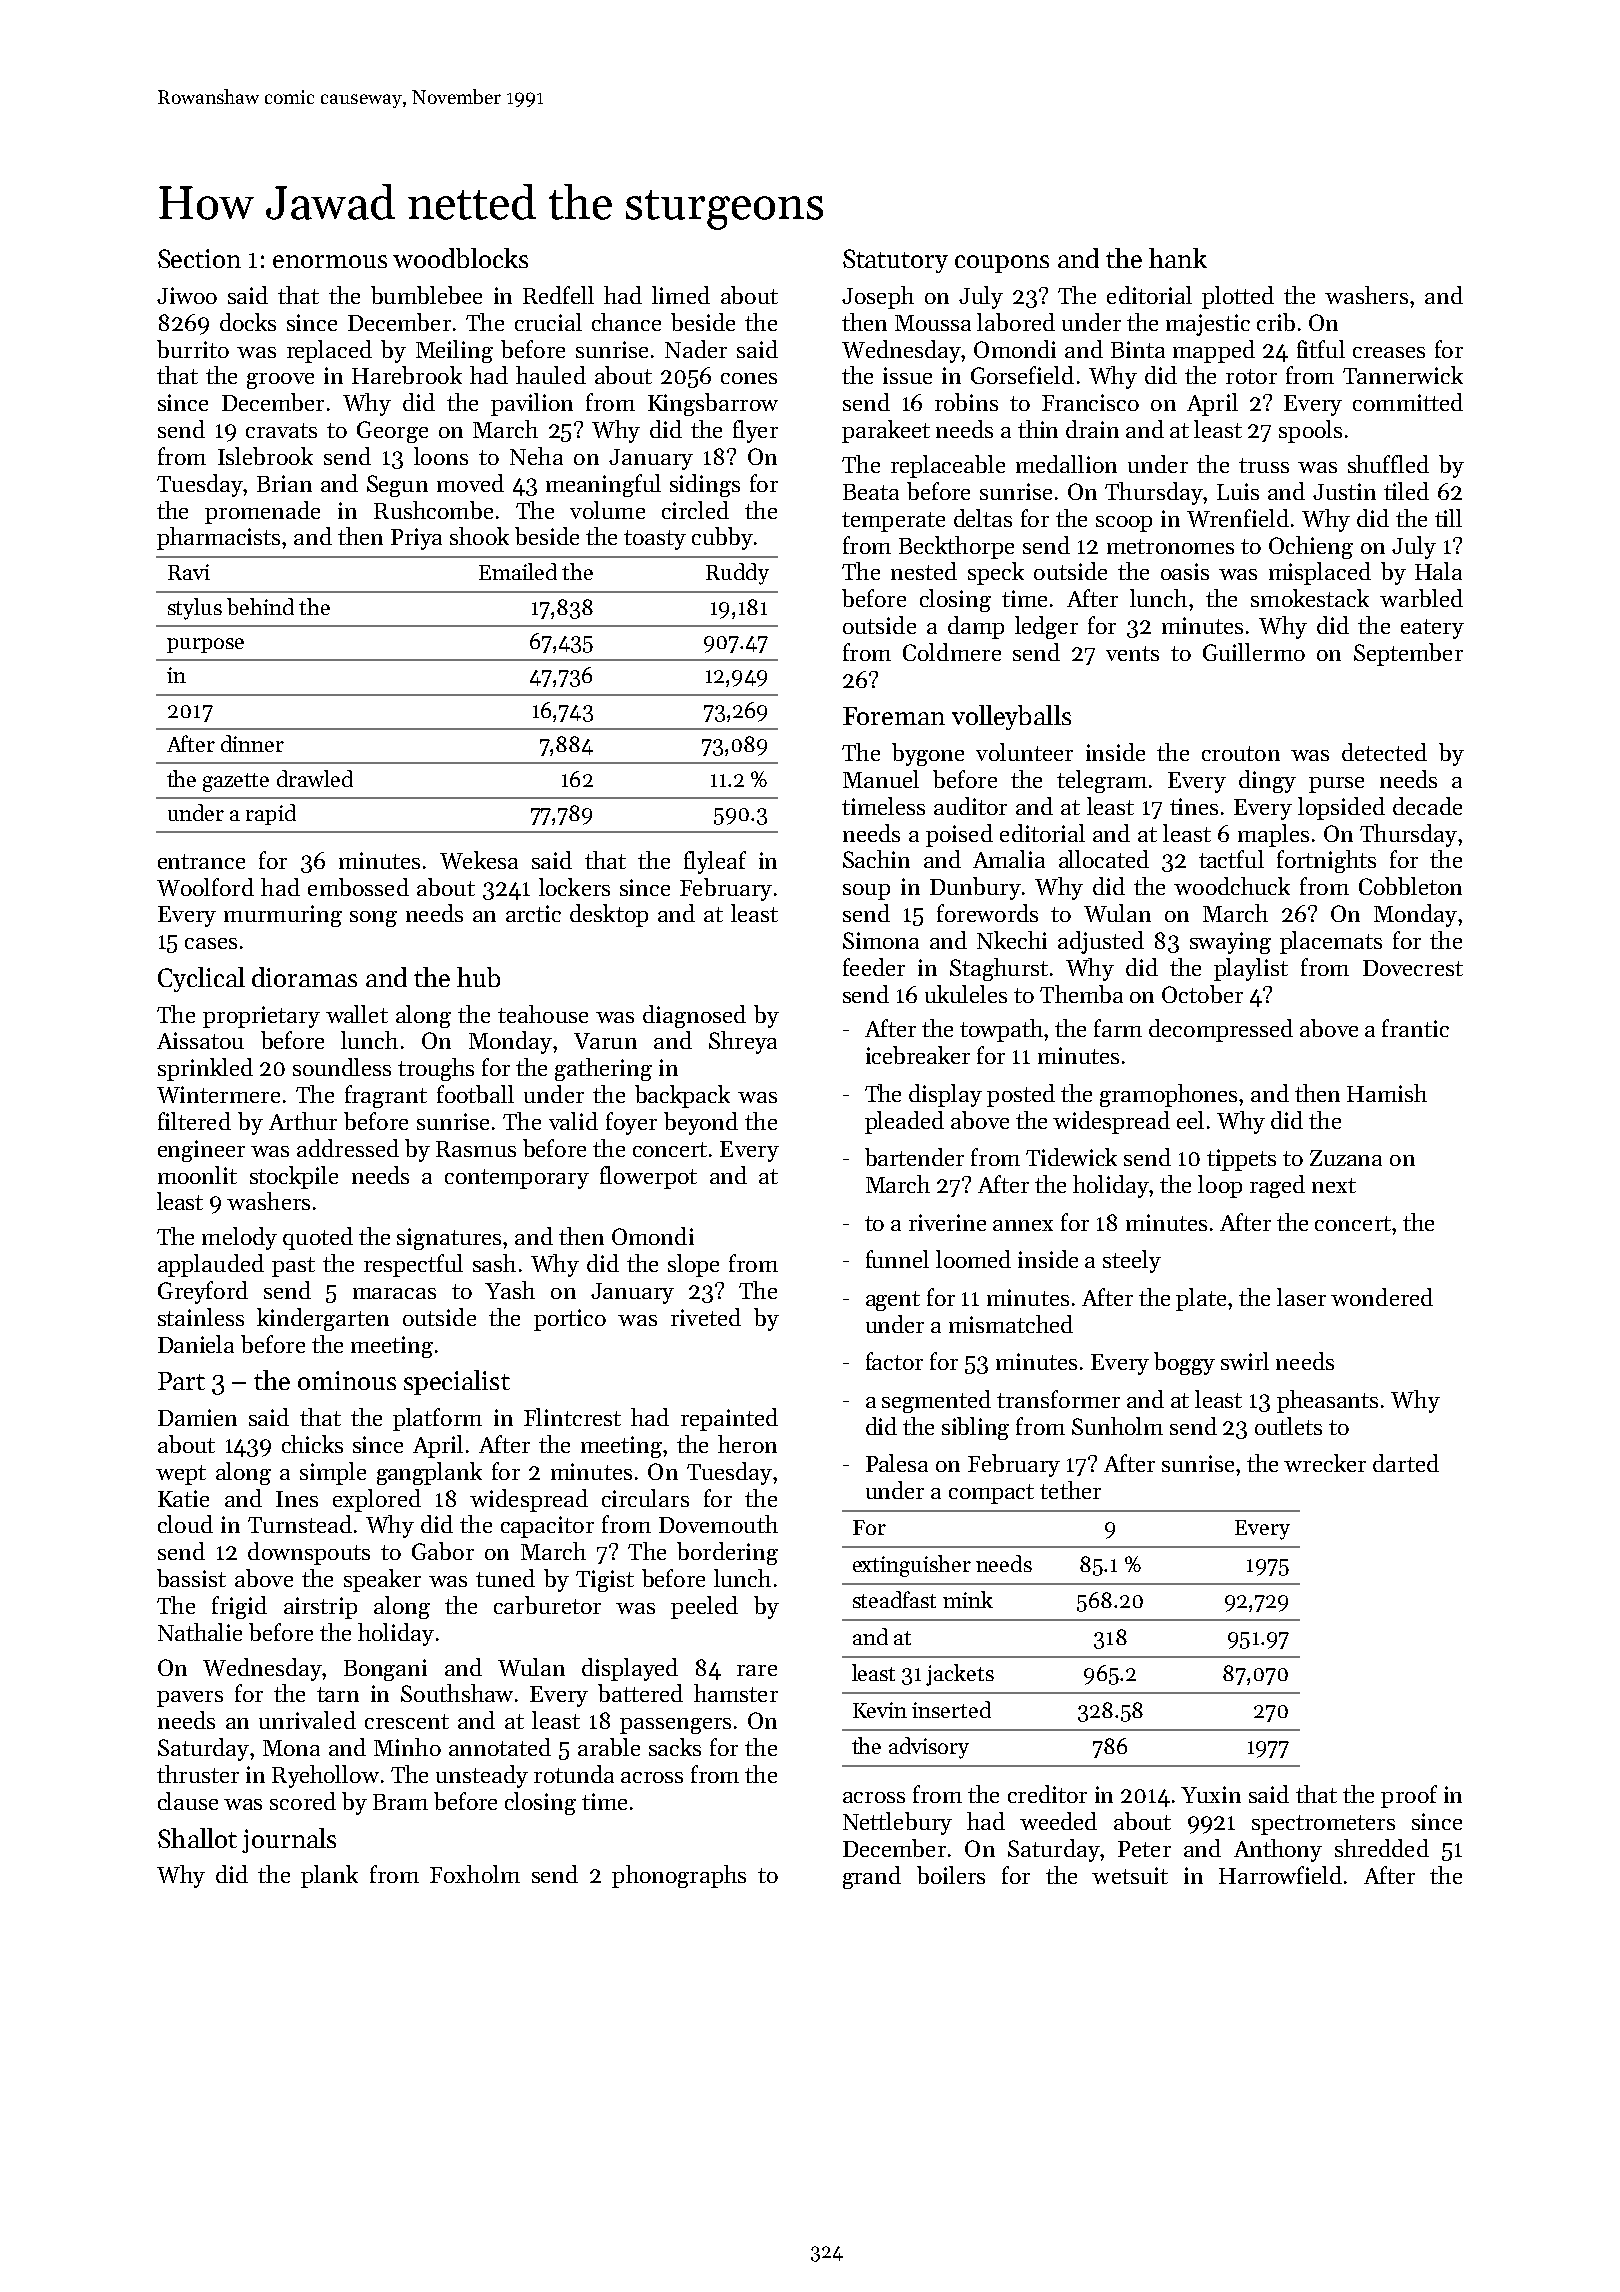 The height and width of the screenshot is (2292, 1620). What do you see at coordinates (475, 1874) in the screenshot?
I see `Foxholm` at bounding box center [475, 1874].
